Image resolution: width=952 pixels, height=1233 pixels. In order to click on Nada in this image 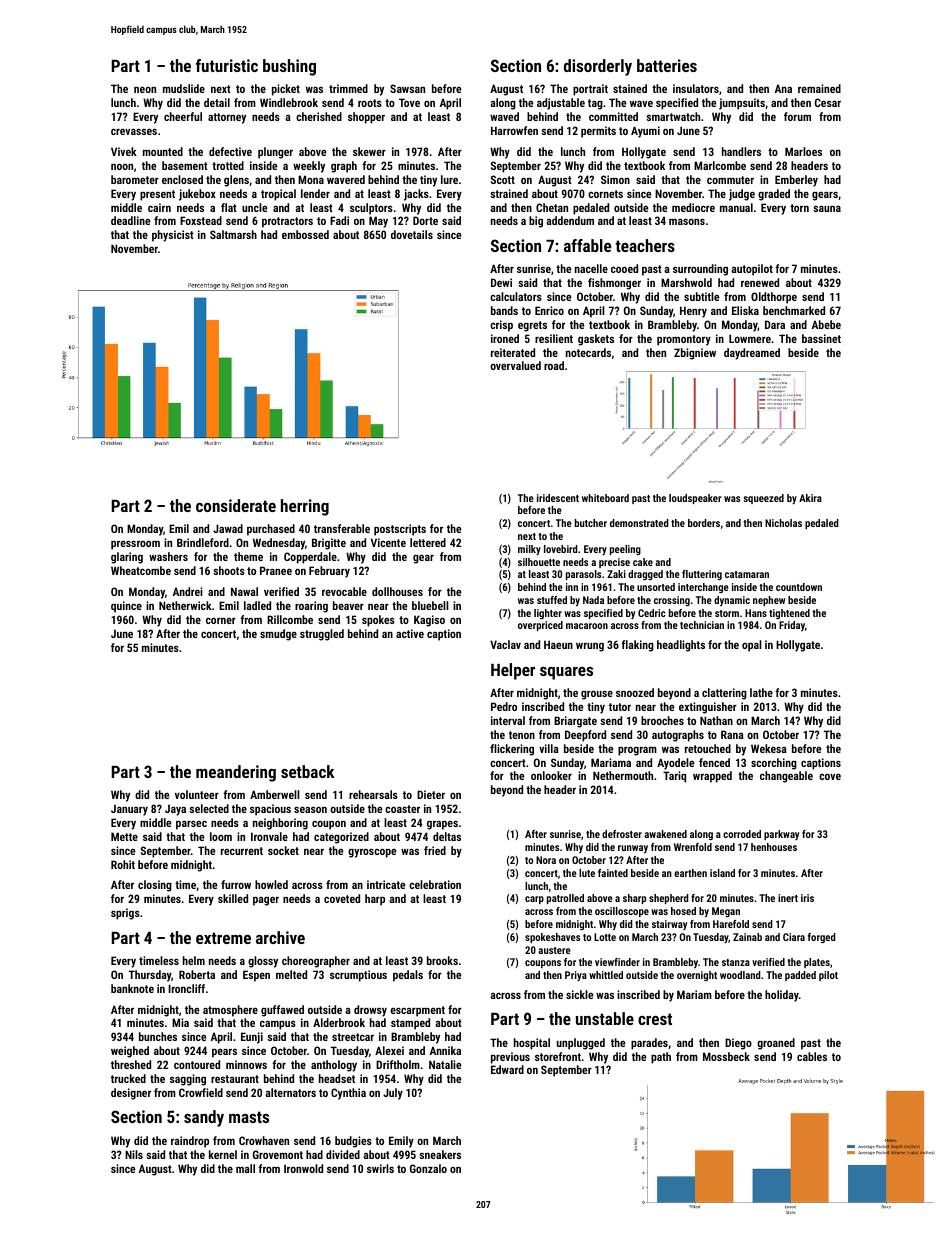, I will do `click(593, 600)`.
